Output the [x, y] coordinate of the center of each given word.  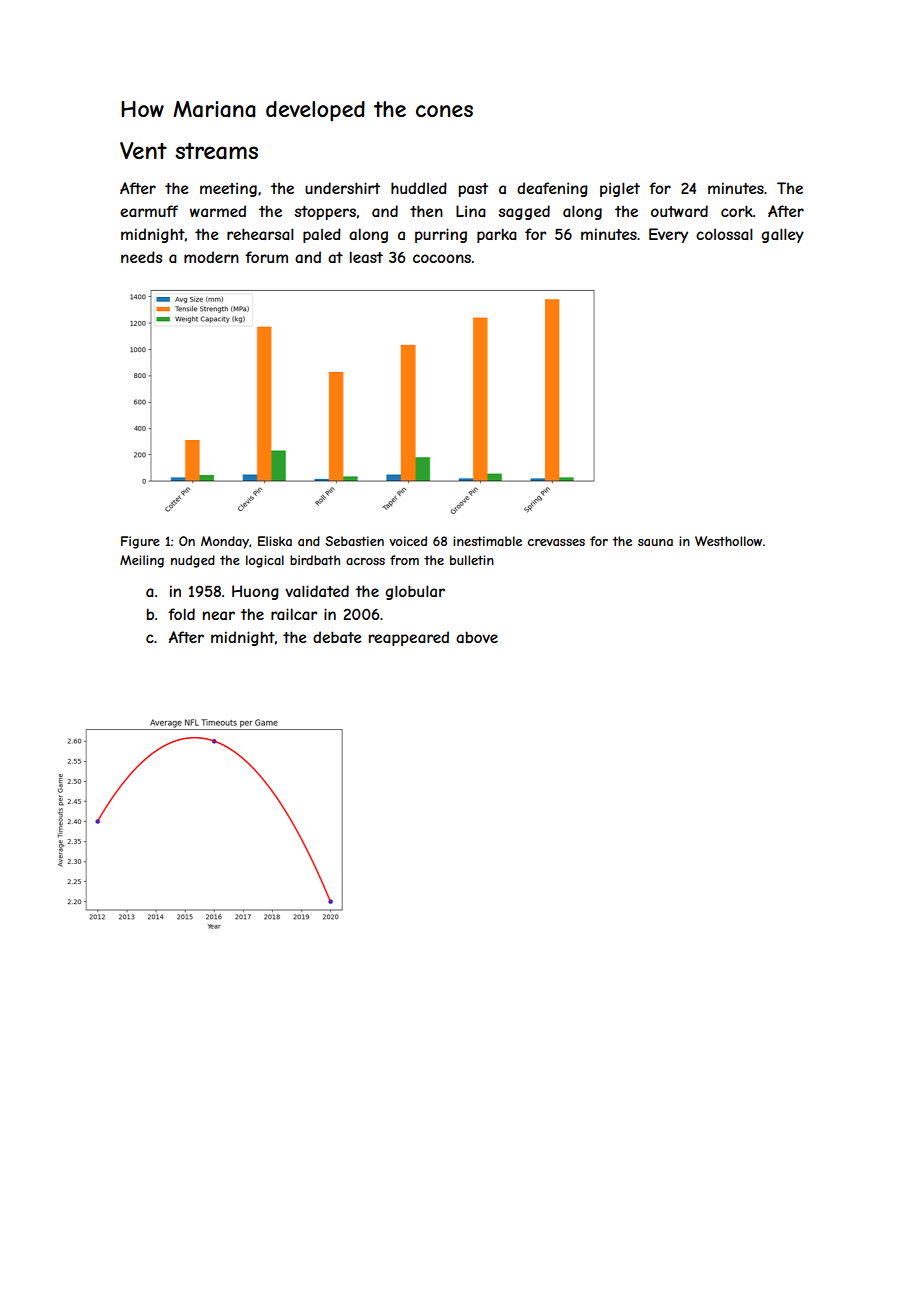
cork [737, 211]
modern [211, 257]
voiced [408, 541]
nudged [193, 561]
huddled [419, 188]
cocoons [442, 258]
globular [415, 592]
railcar [294, 614]
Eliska [275, 541]
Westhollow [728, 541]
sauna [655, 542]
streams [216, 151]
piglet [620, 189]
